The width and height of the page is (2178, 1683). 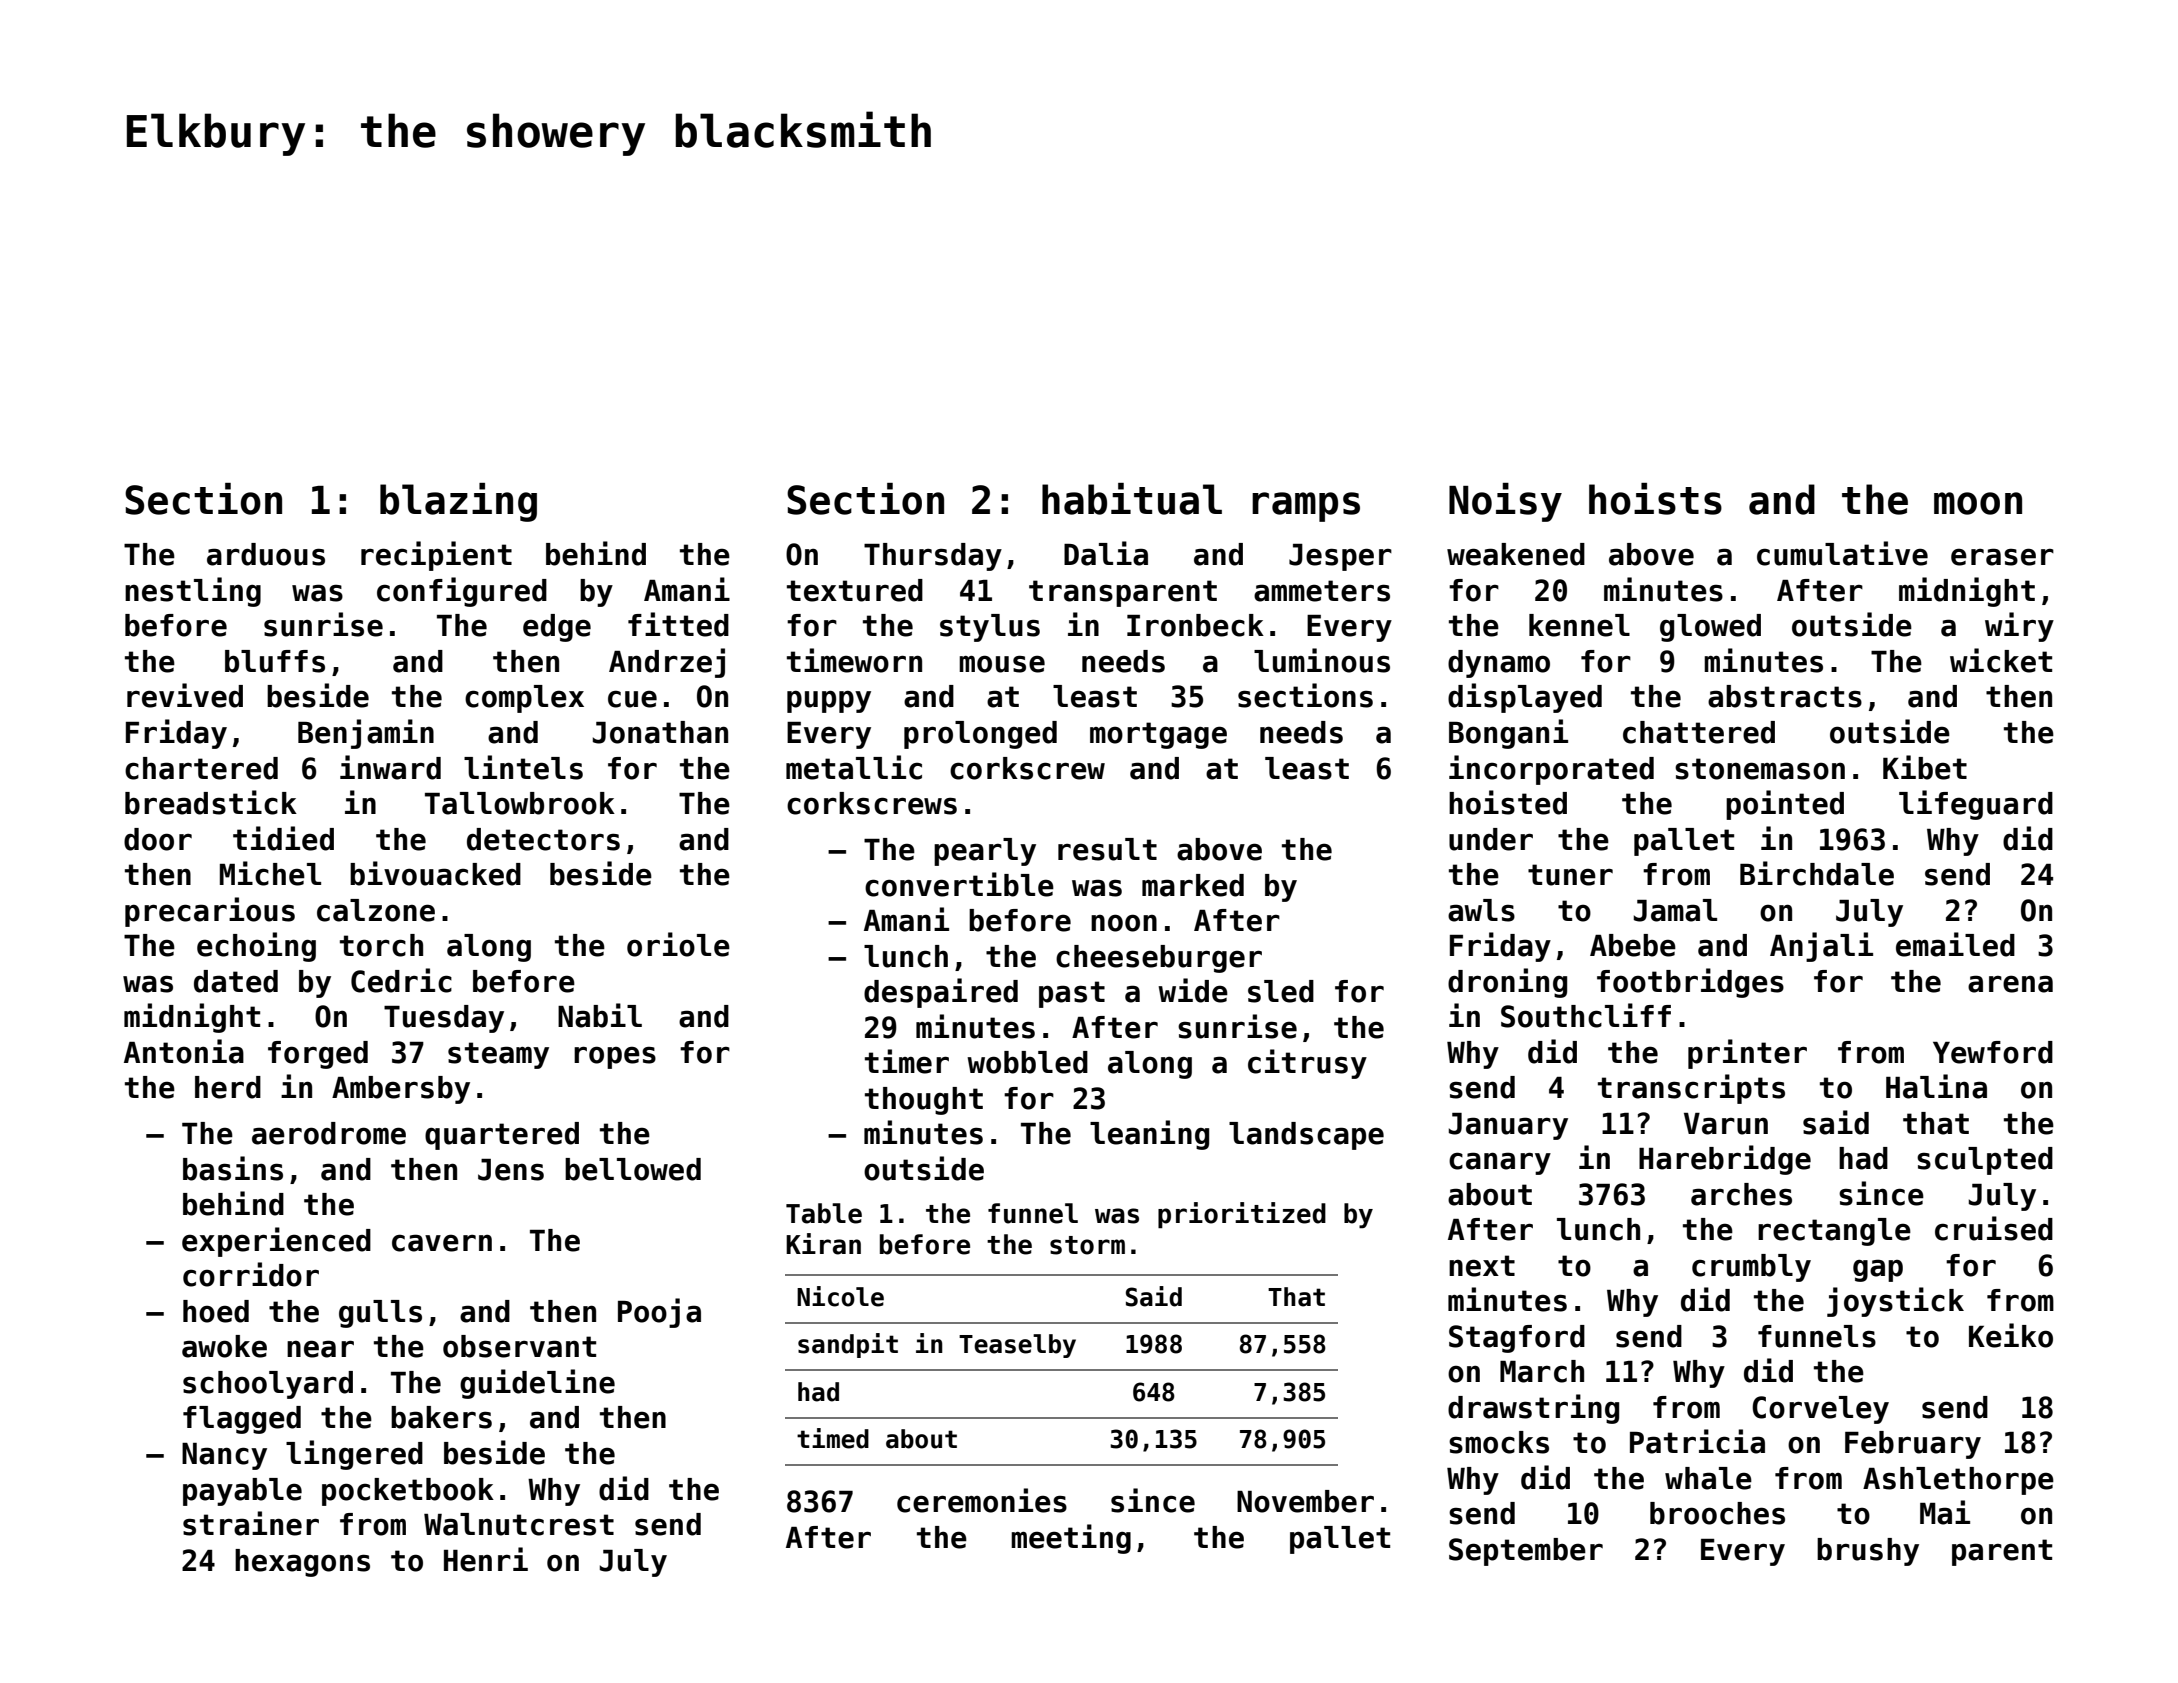 I want to click on next, so click(x=1482, y=1266).
